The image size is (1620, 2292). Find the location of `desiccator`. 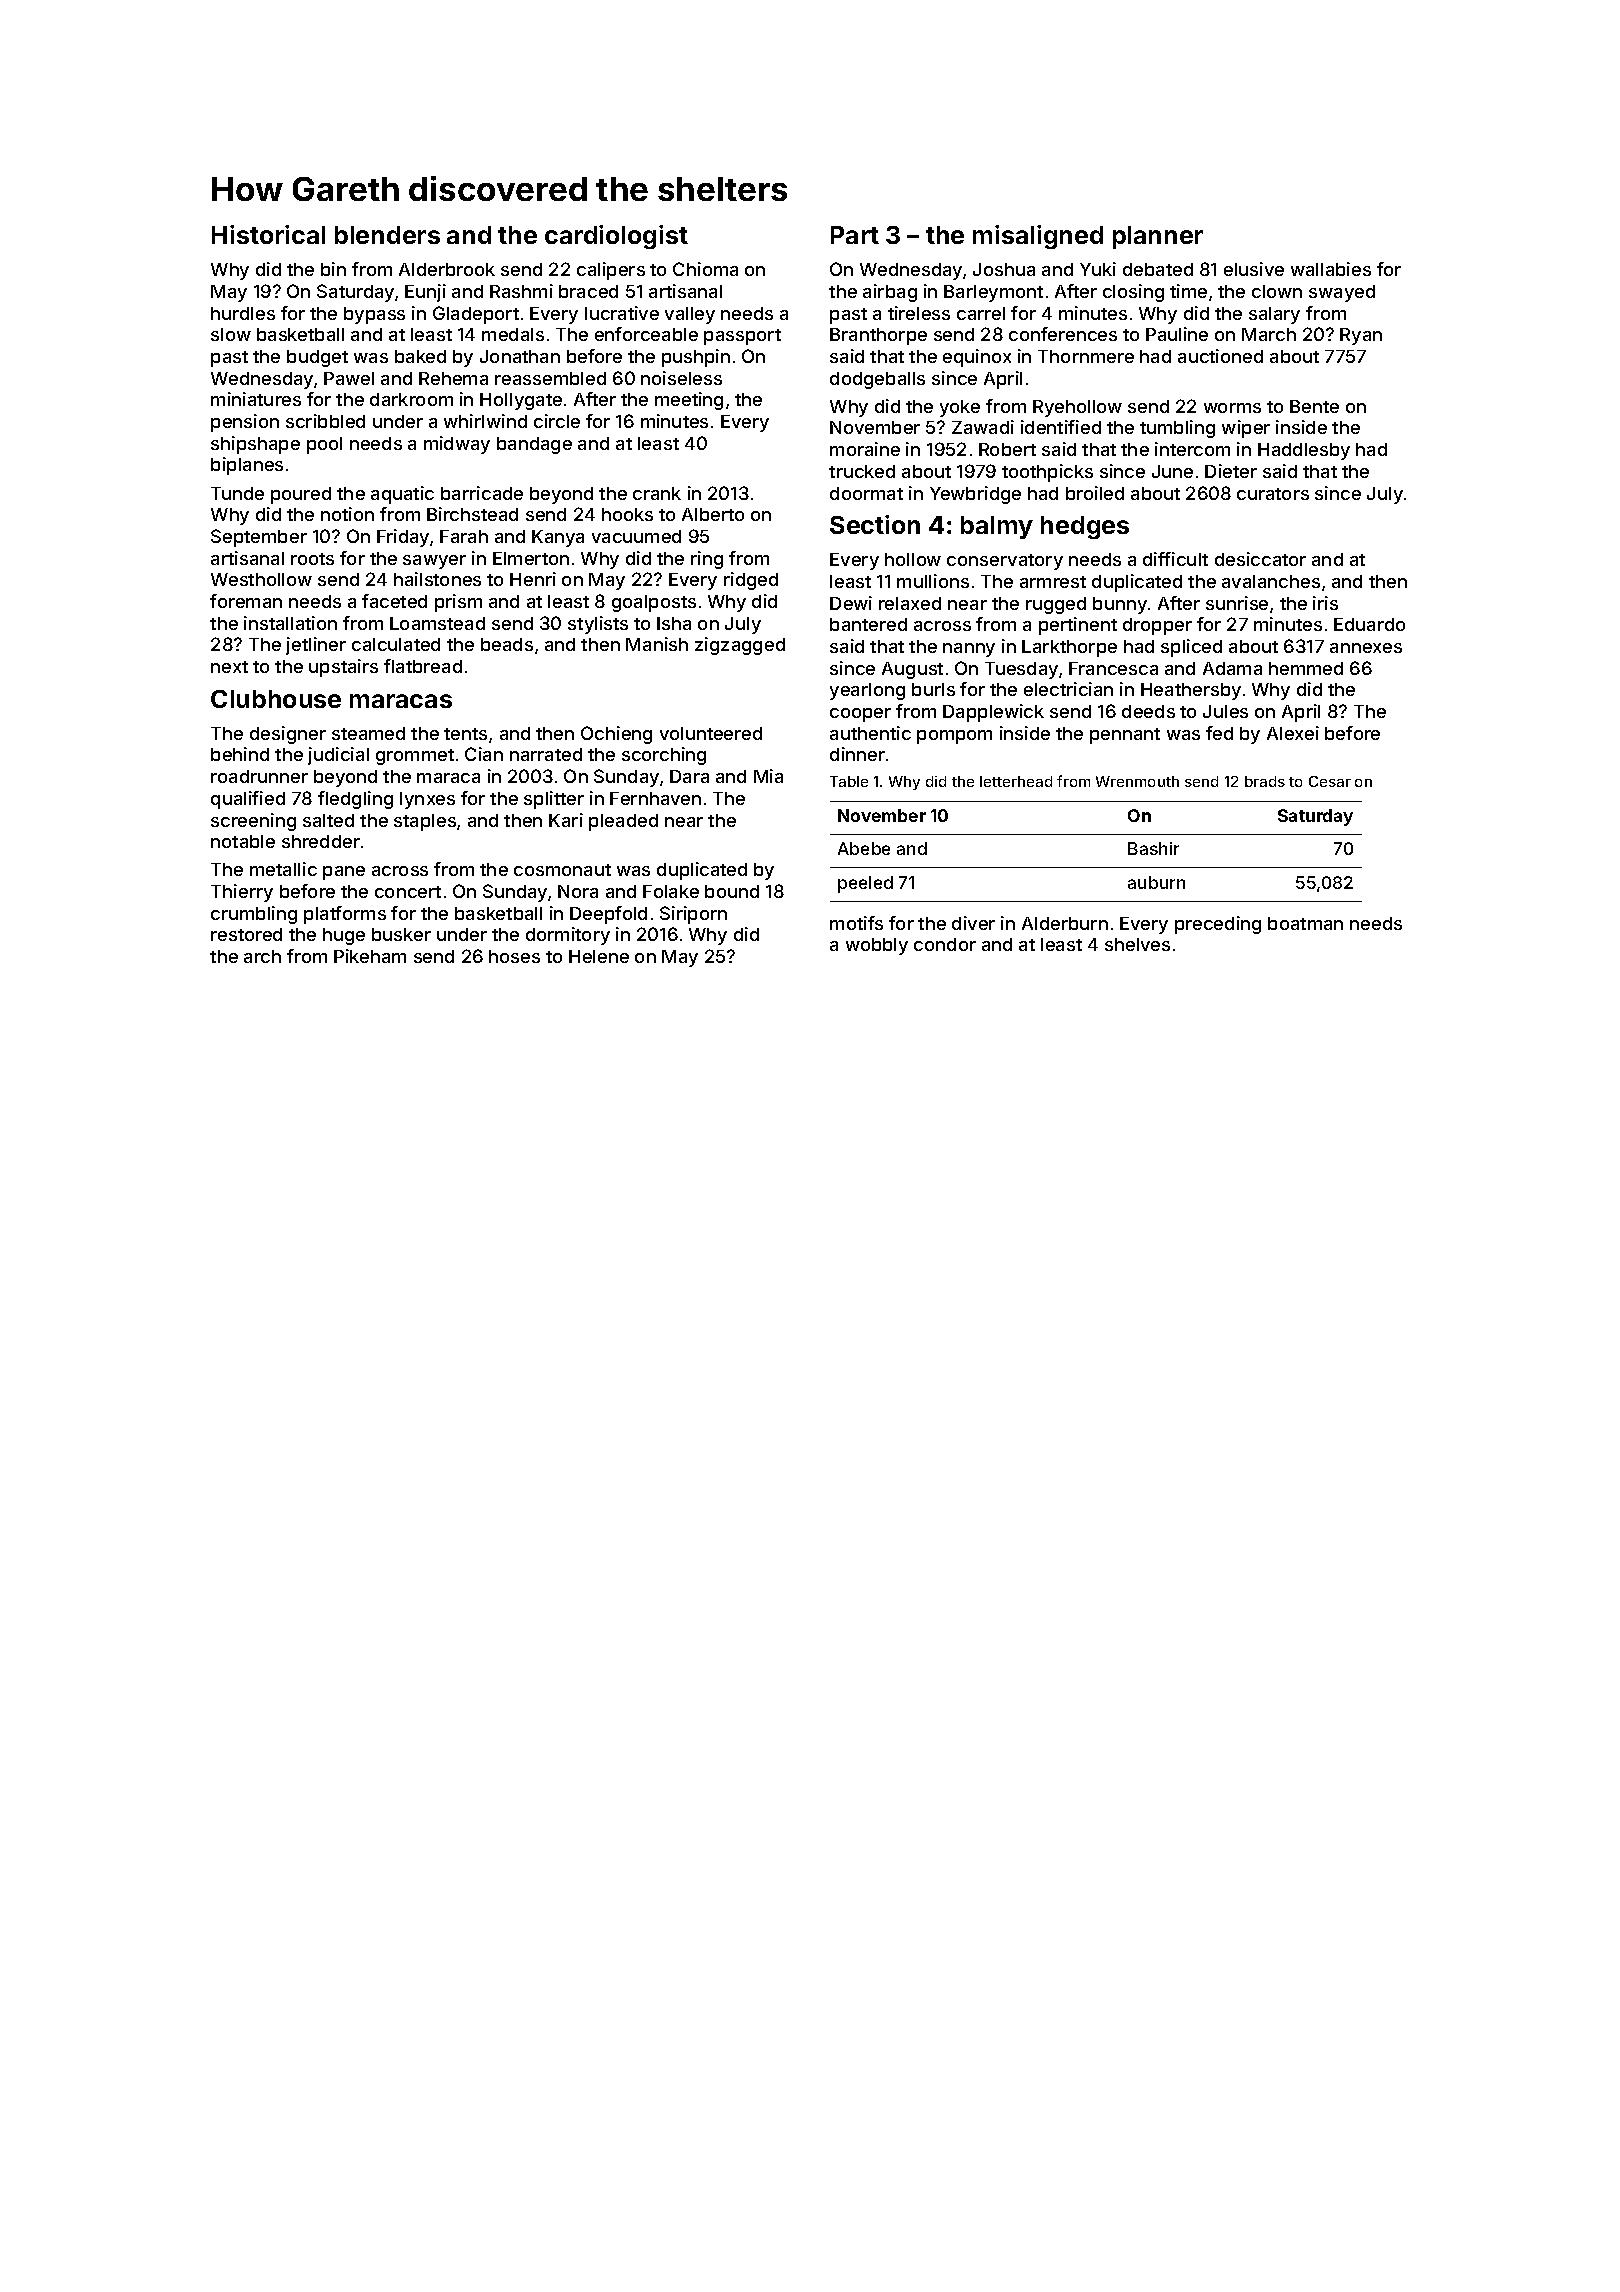

desiccator is located at coordinates (1260, 559).
